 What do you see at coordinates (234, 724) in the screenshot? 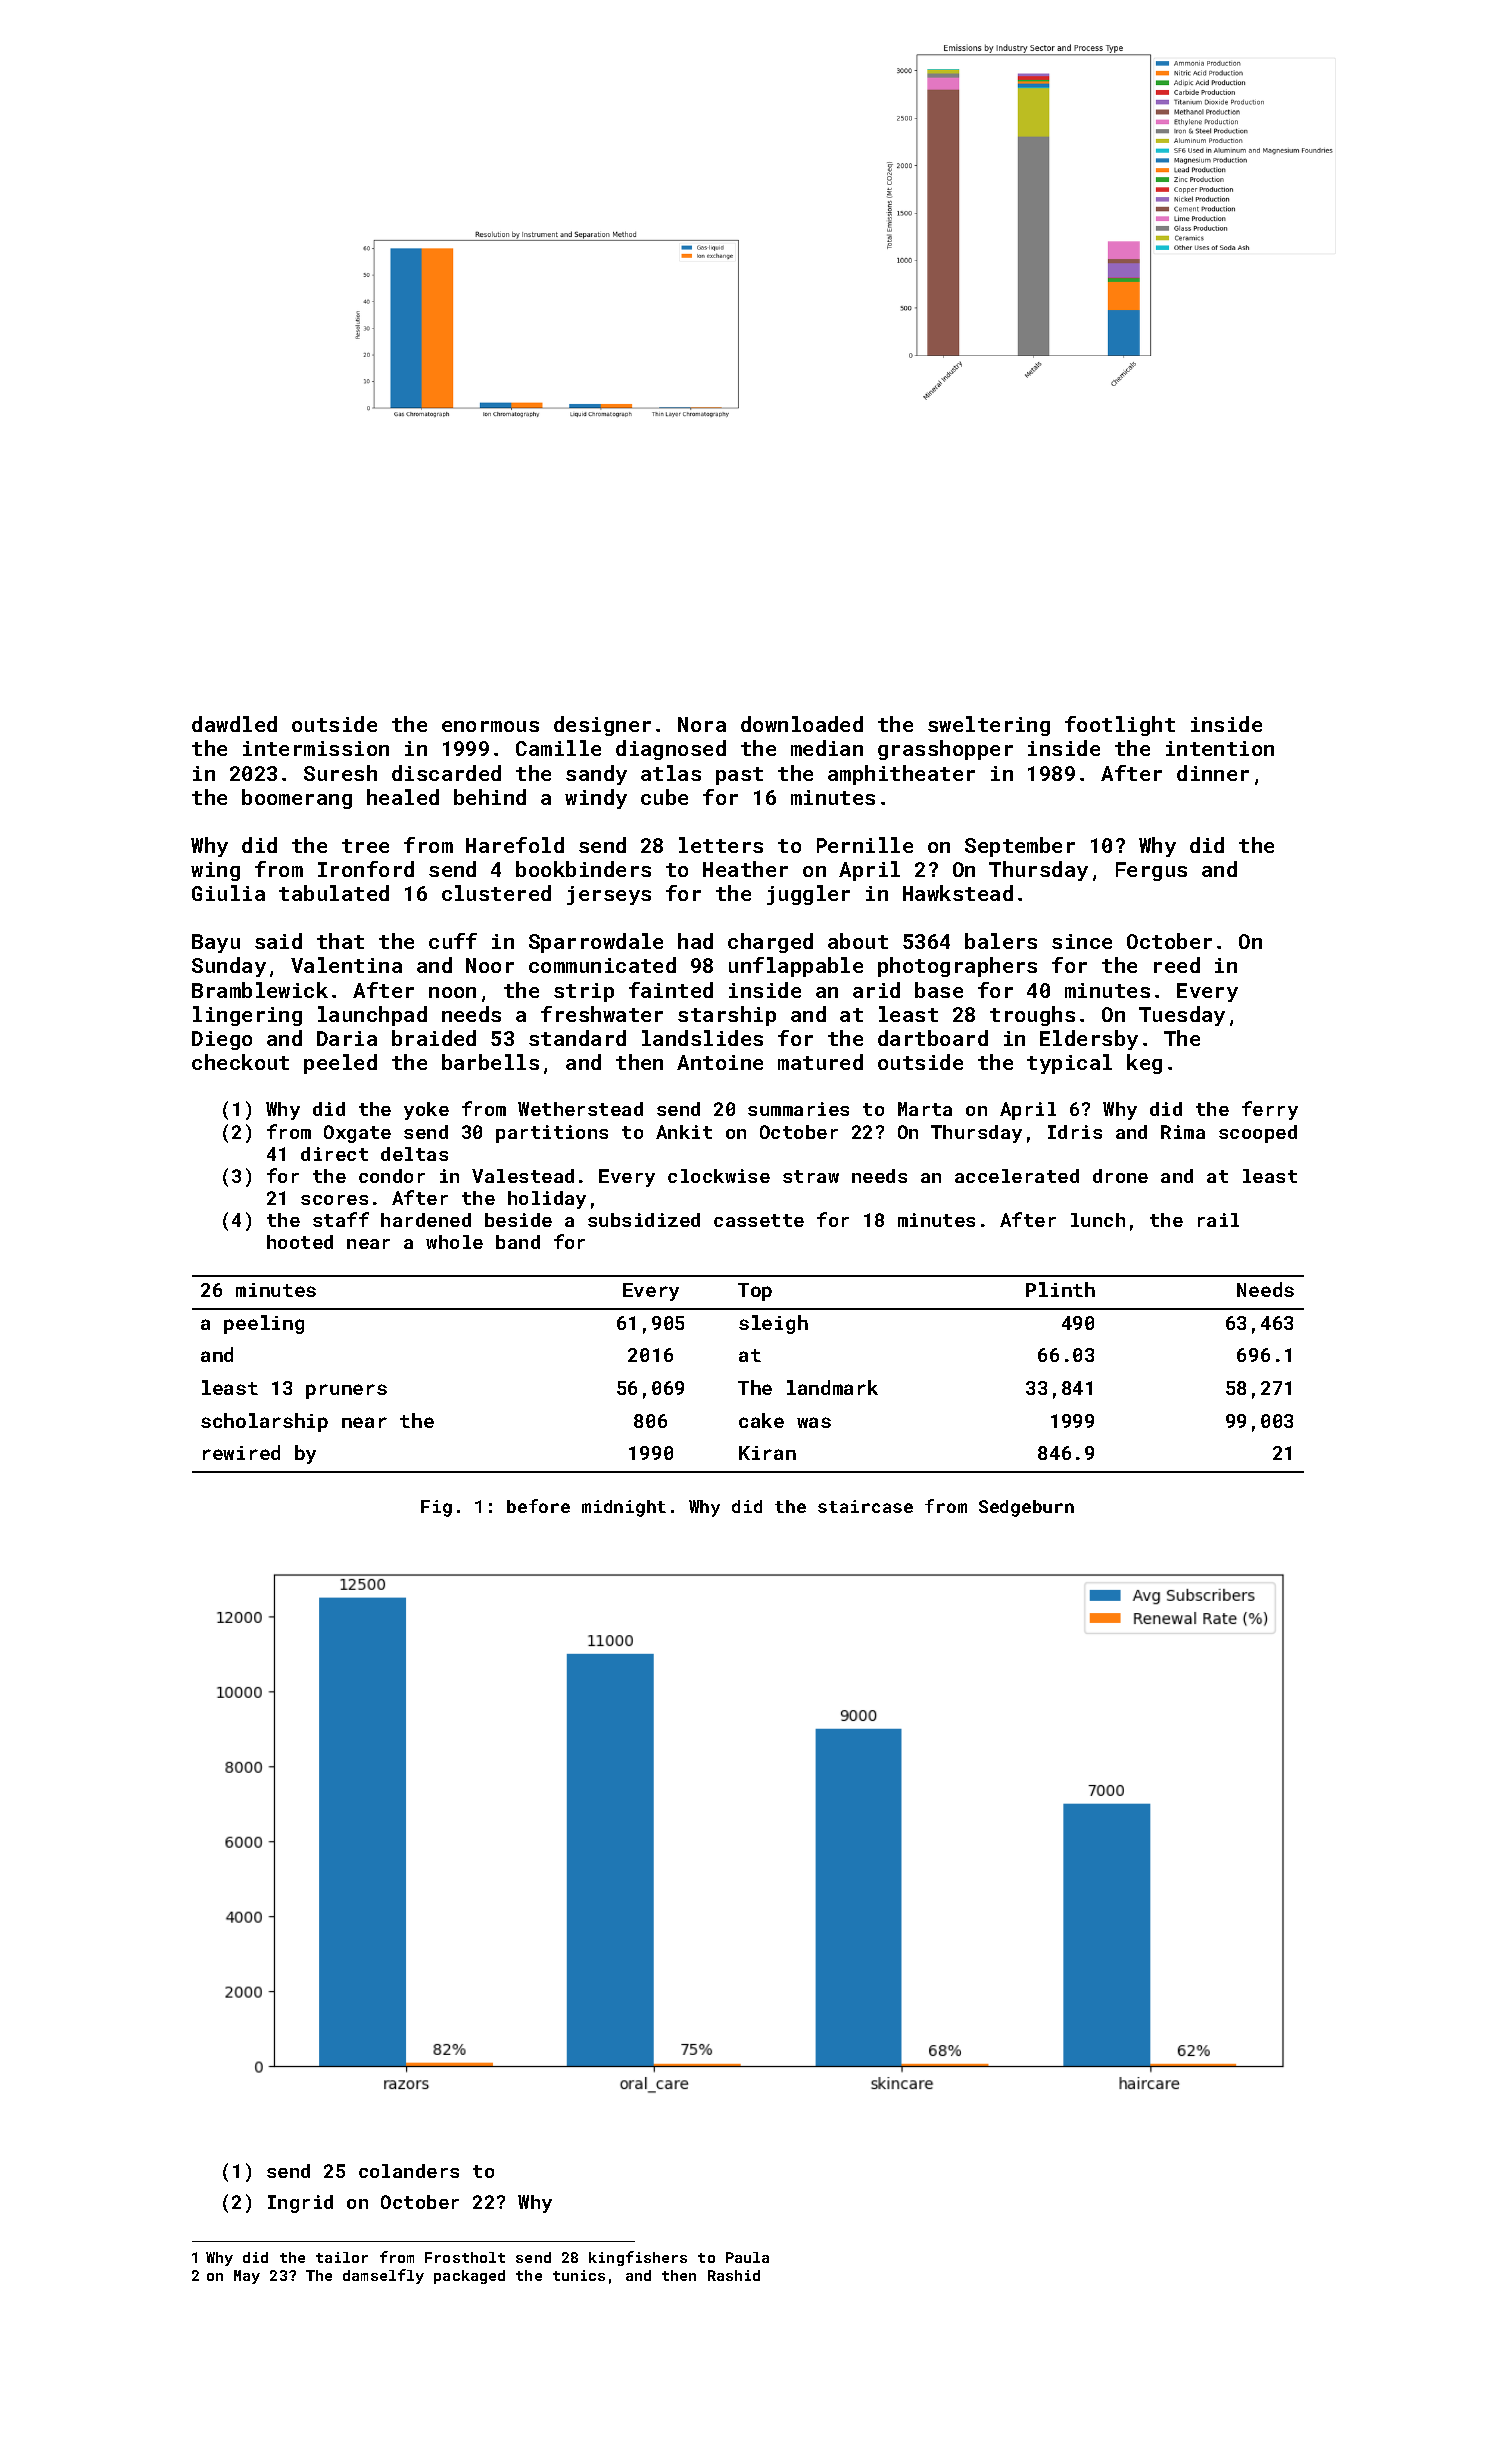
I see `dawdled` at bounding box center [234, 724].
